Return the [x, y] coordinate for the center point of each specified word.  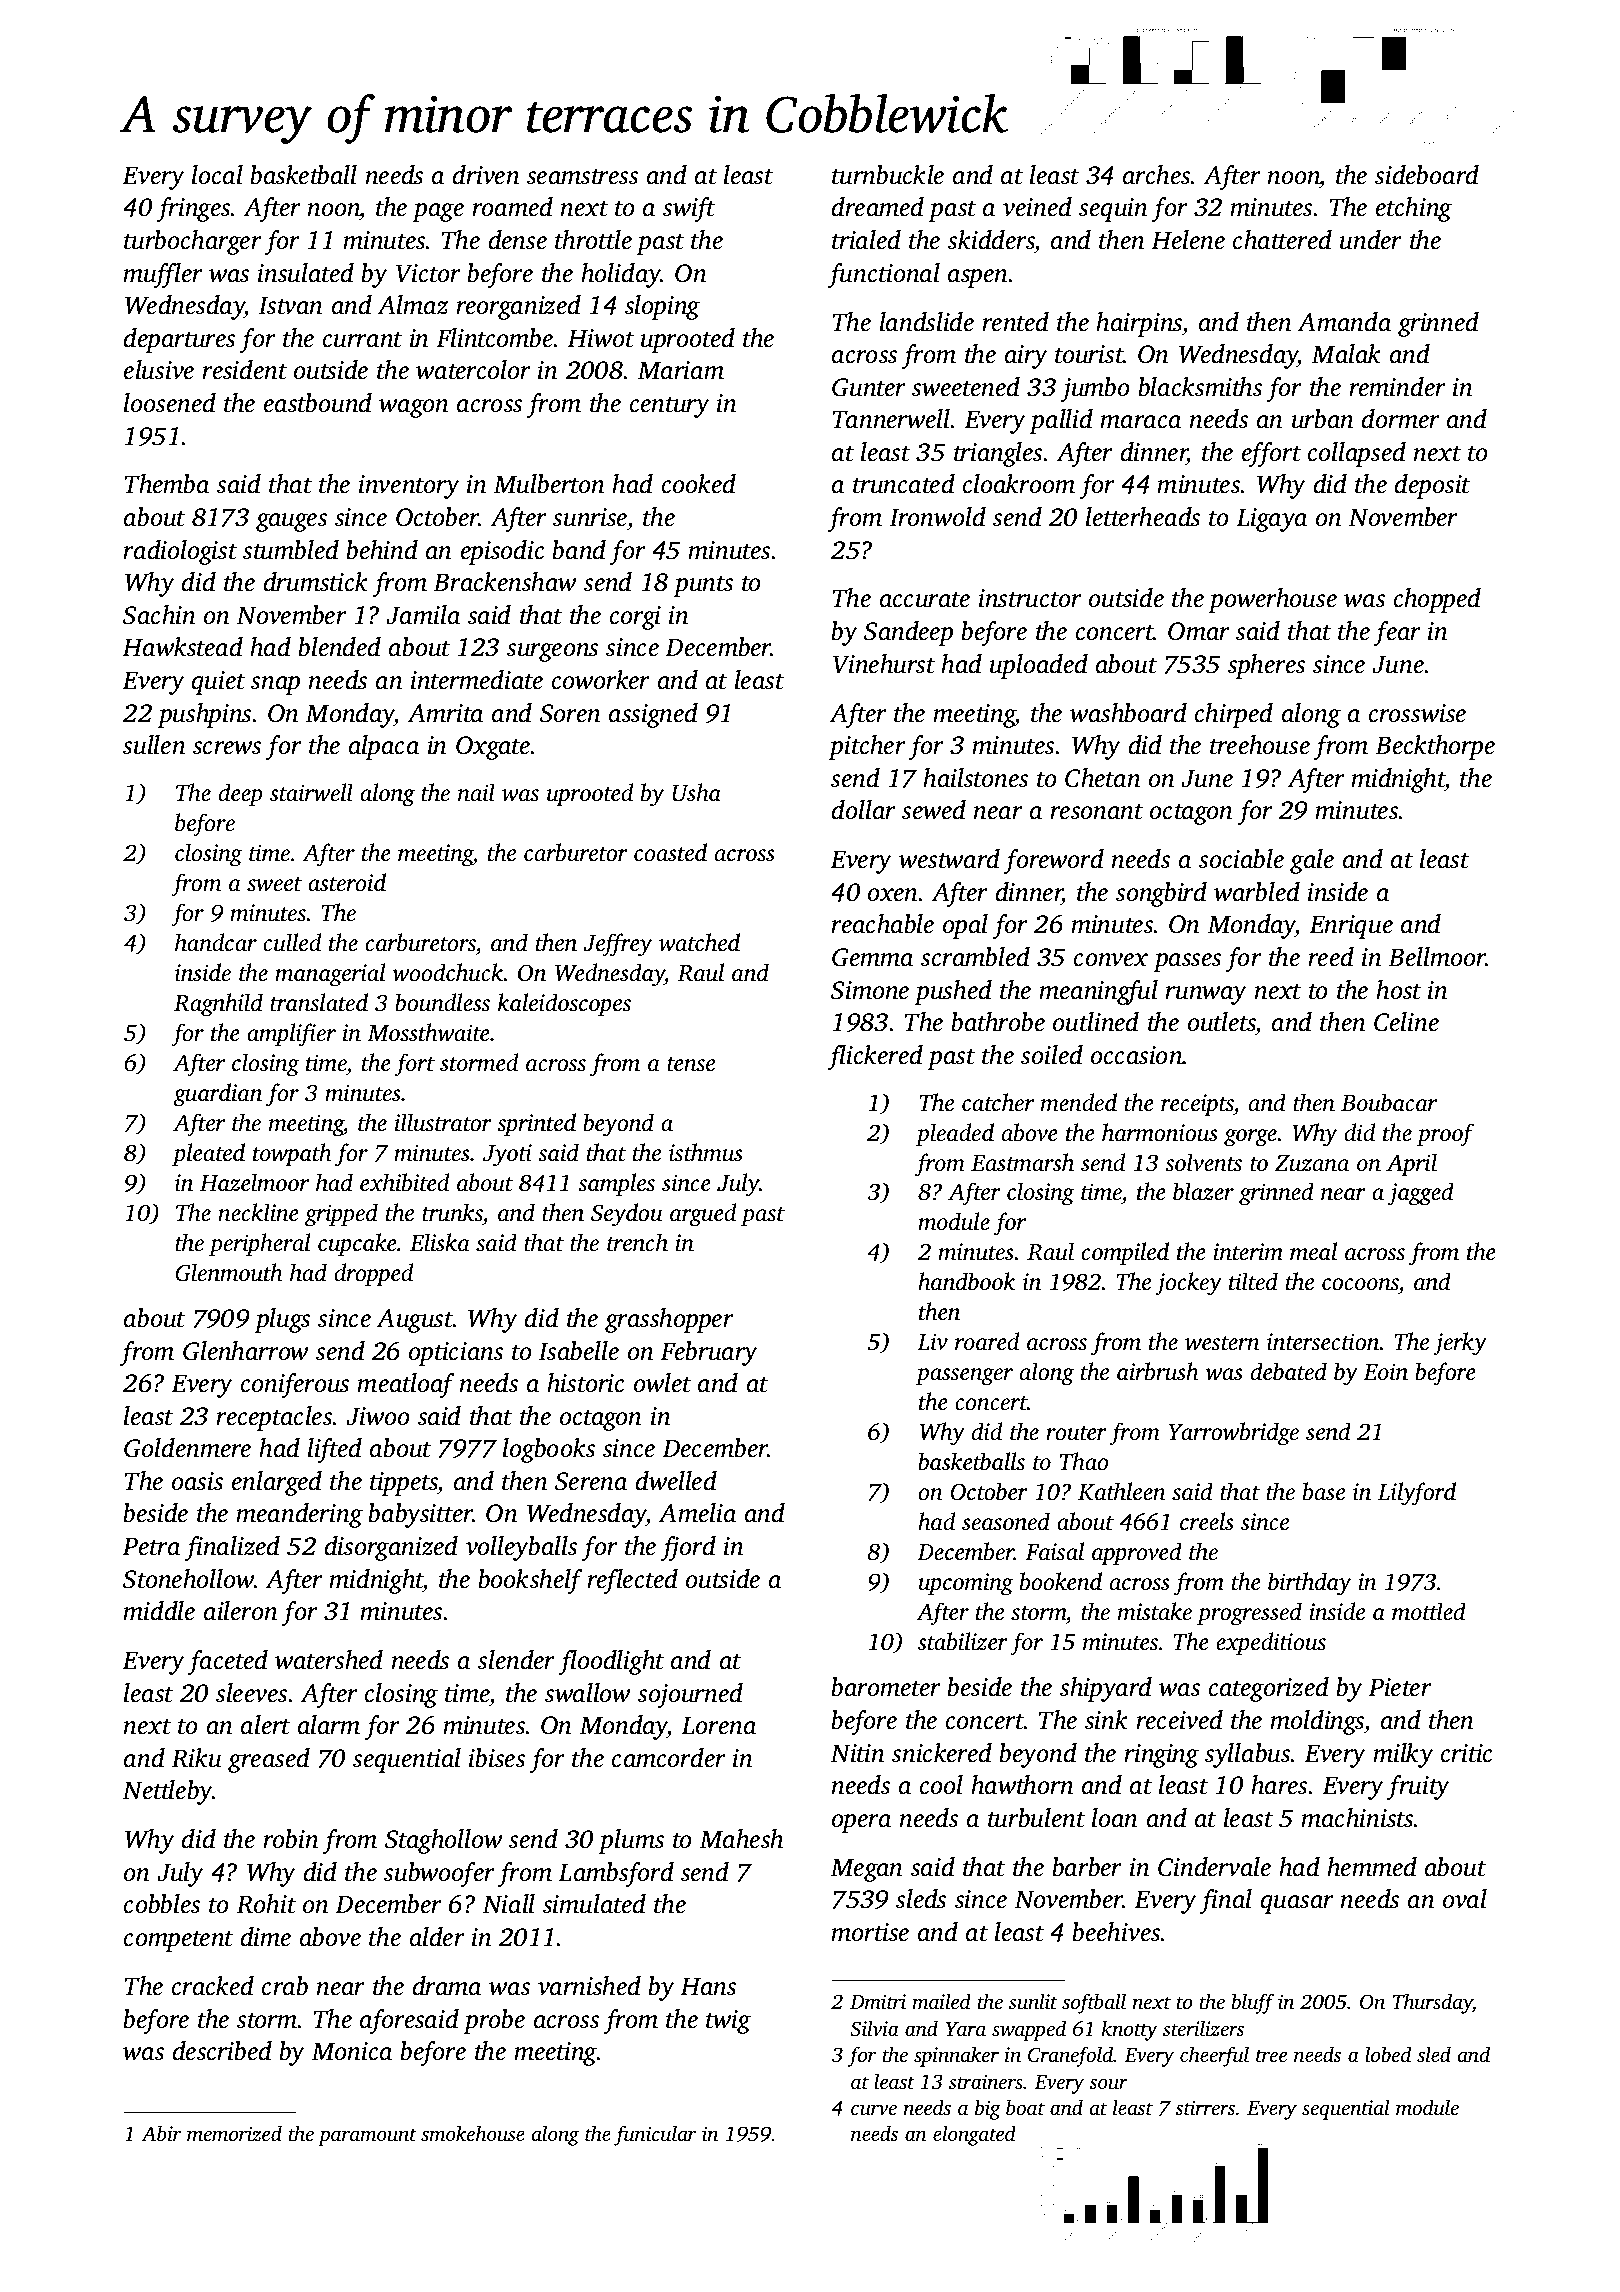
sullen [154, 745]
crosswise [1417, 713]
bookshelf [530, 1581]
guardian [218, 1095]
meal [1313, 1251]
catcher [998, 1102]
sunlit [1033, 2001]
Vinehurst [884, 664]
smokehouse [473, 2133]
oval [1465, 1899]
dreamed [878, 207]
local [217, 175]
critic [1467, 1753]
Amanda [1344, 322]
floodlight [611, 1662]
